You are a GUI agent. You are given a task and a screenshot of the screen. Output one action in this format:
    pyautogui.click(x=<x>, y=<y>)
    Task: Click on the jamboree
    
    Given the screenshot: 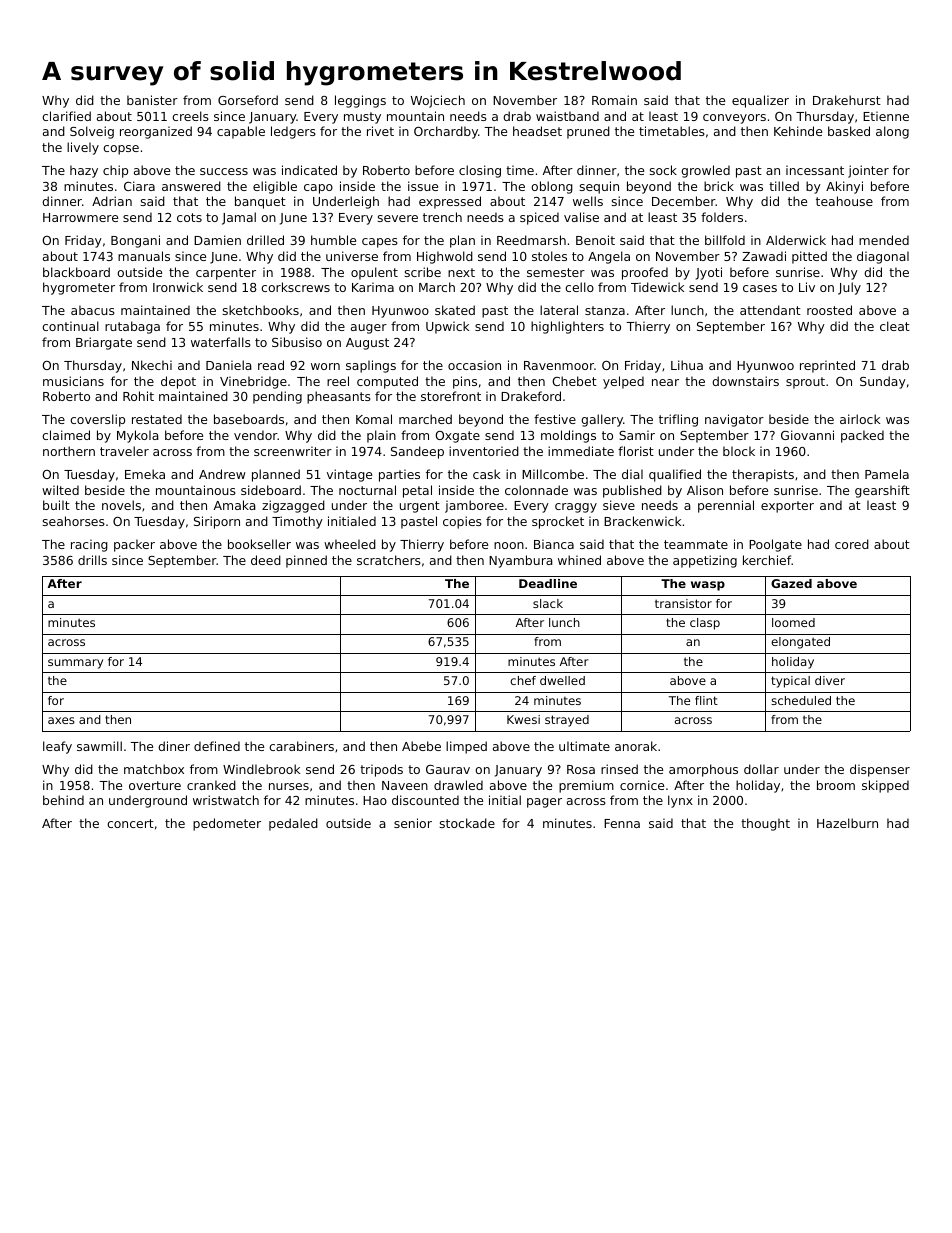 What is the action you would take?
    pyautogui.click(x=474, y=506)
